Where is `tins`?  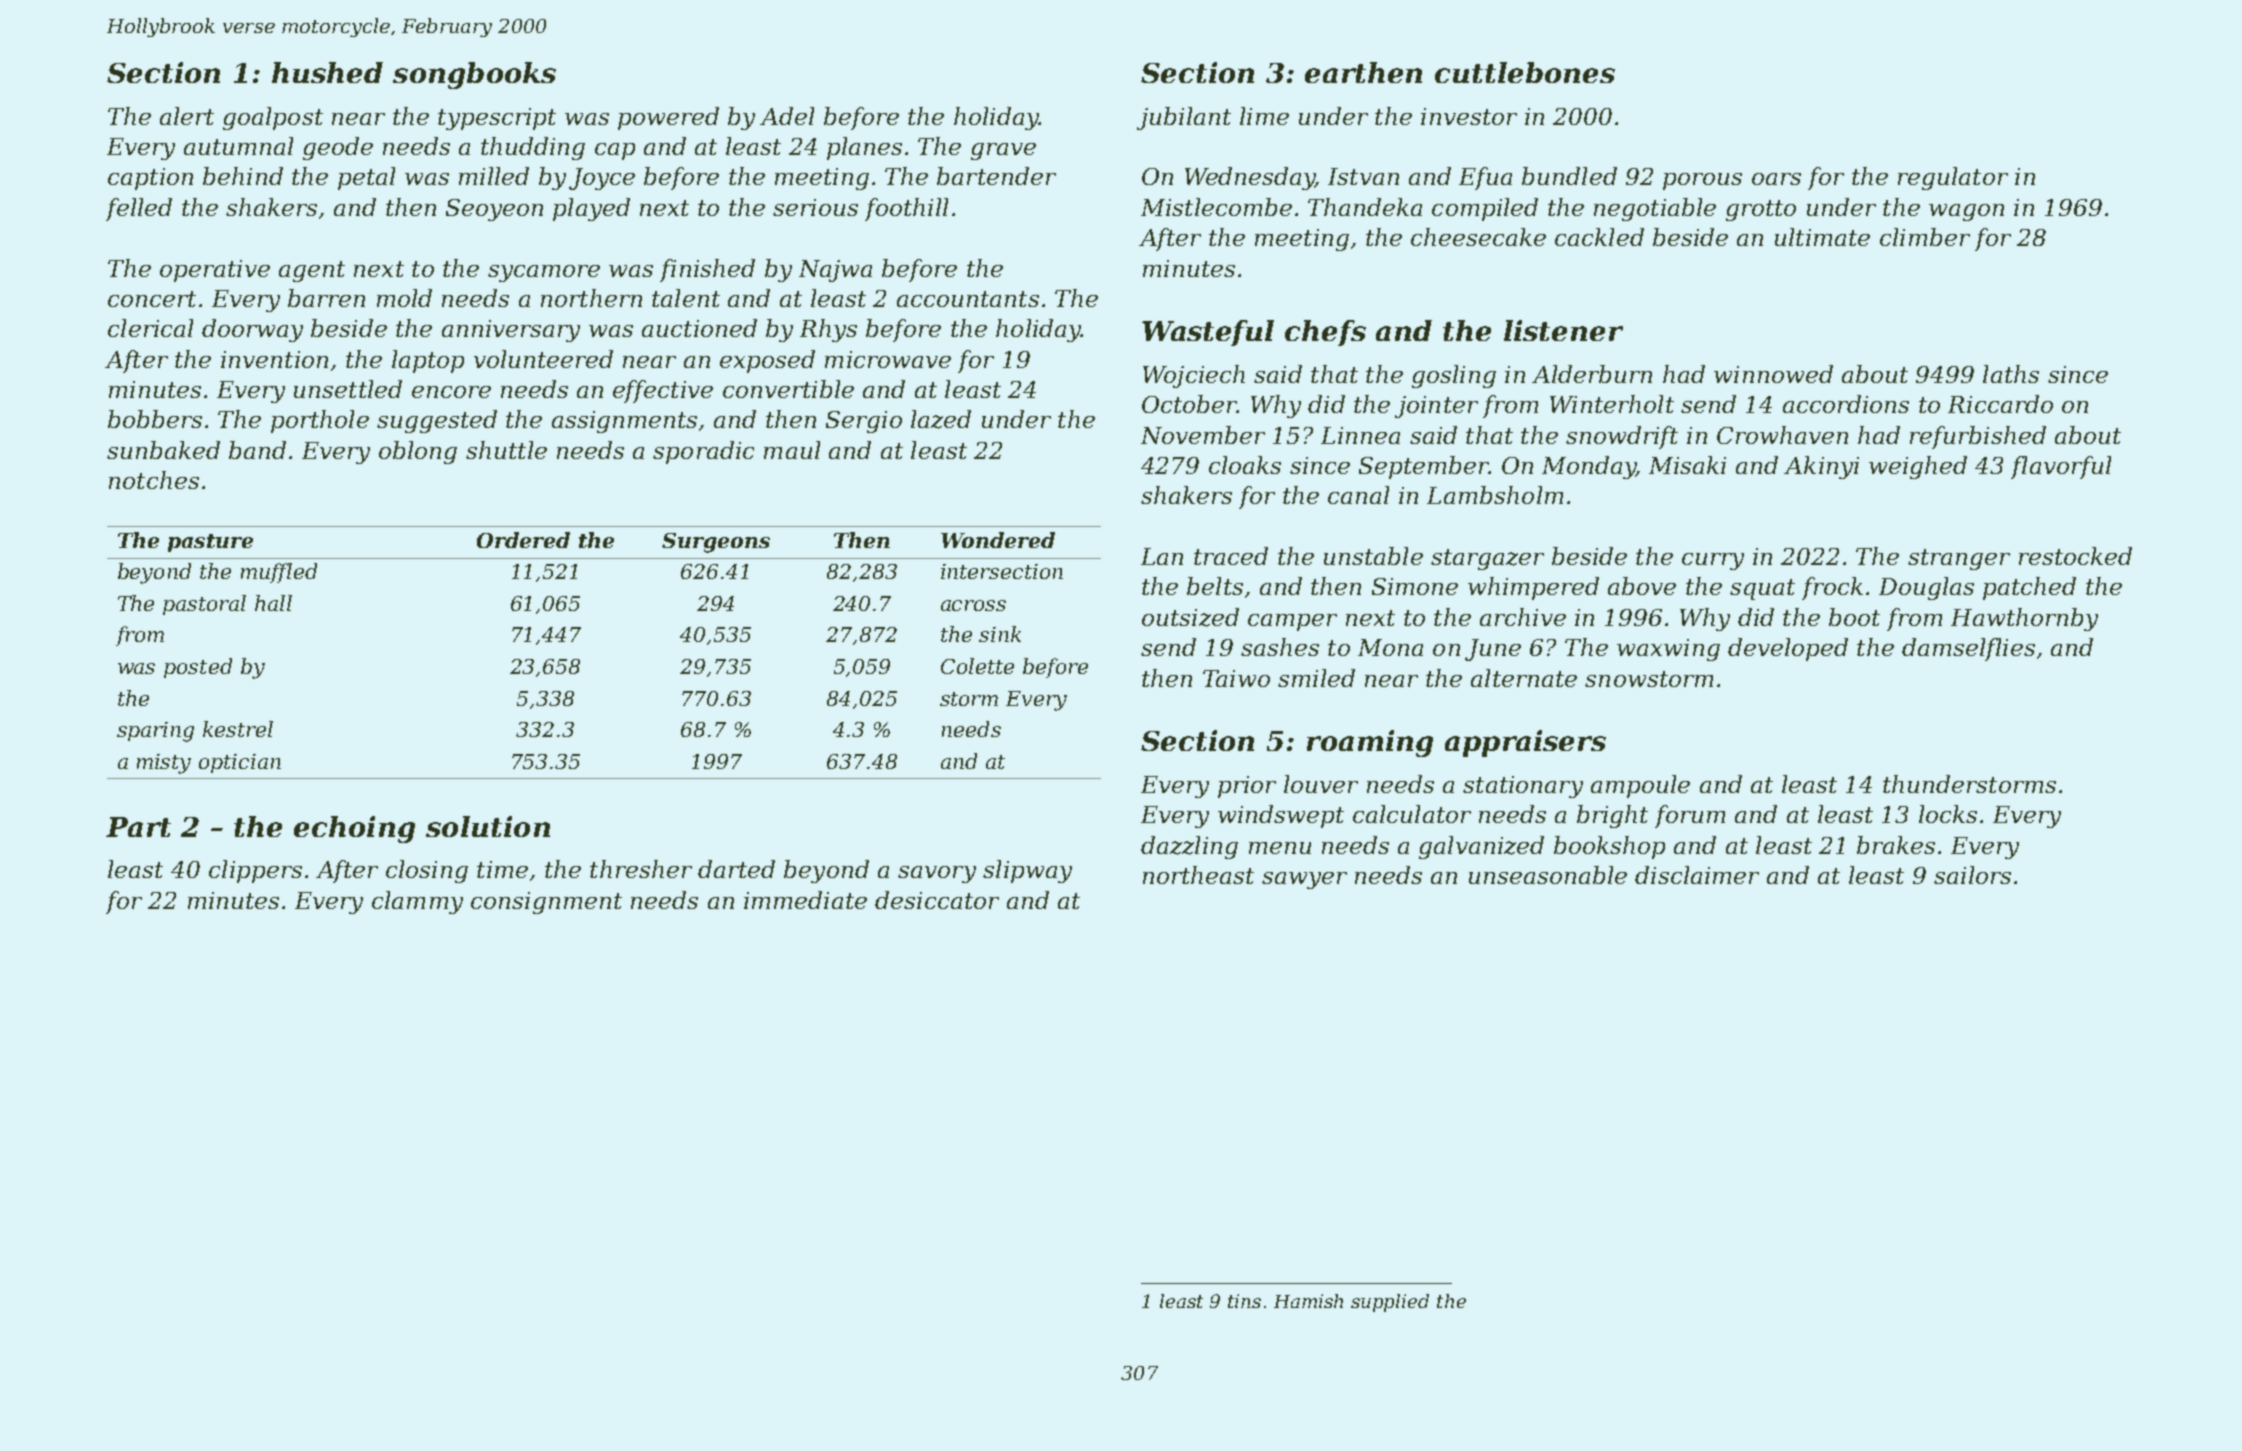 tins is located at coordinates (1244, 1301).
